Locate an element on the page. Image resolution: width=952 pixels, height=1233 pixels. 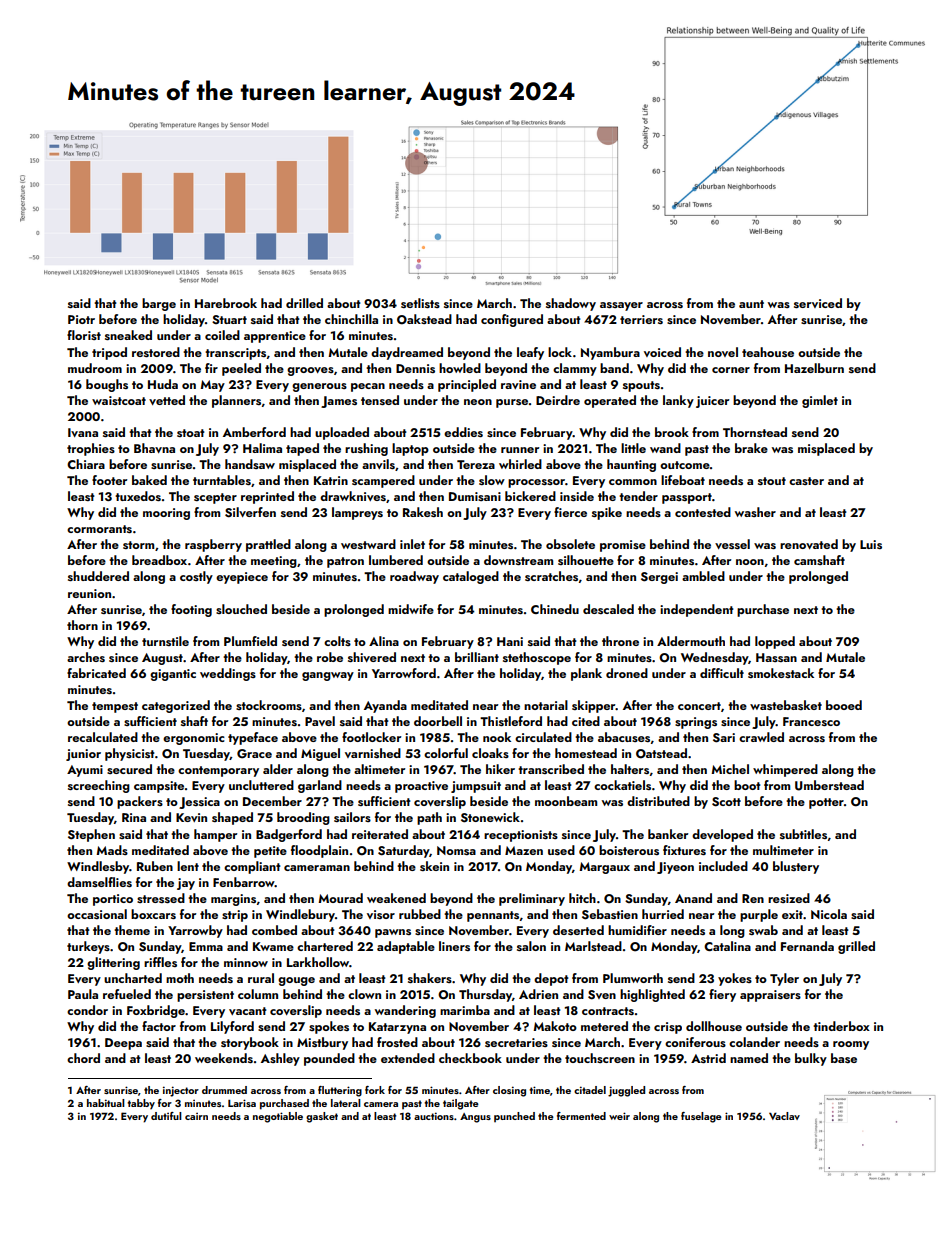
Stonewick is located at coordinates (490, 817).
